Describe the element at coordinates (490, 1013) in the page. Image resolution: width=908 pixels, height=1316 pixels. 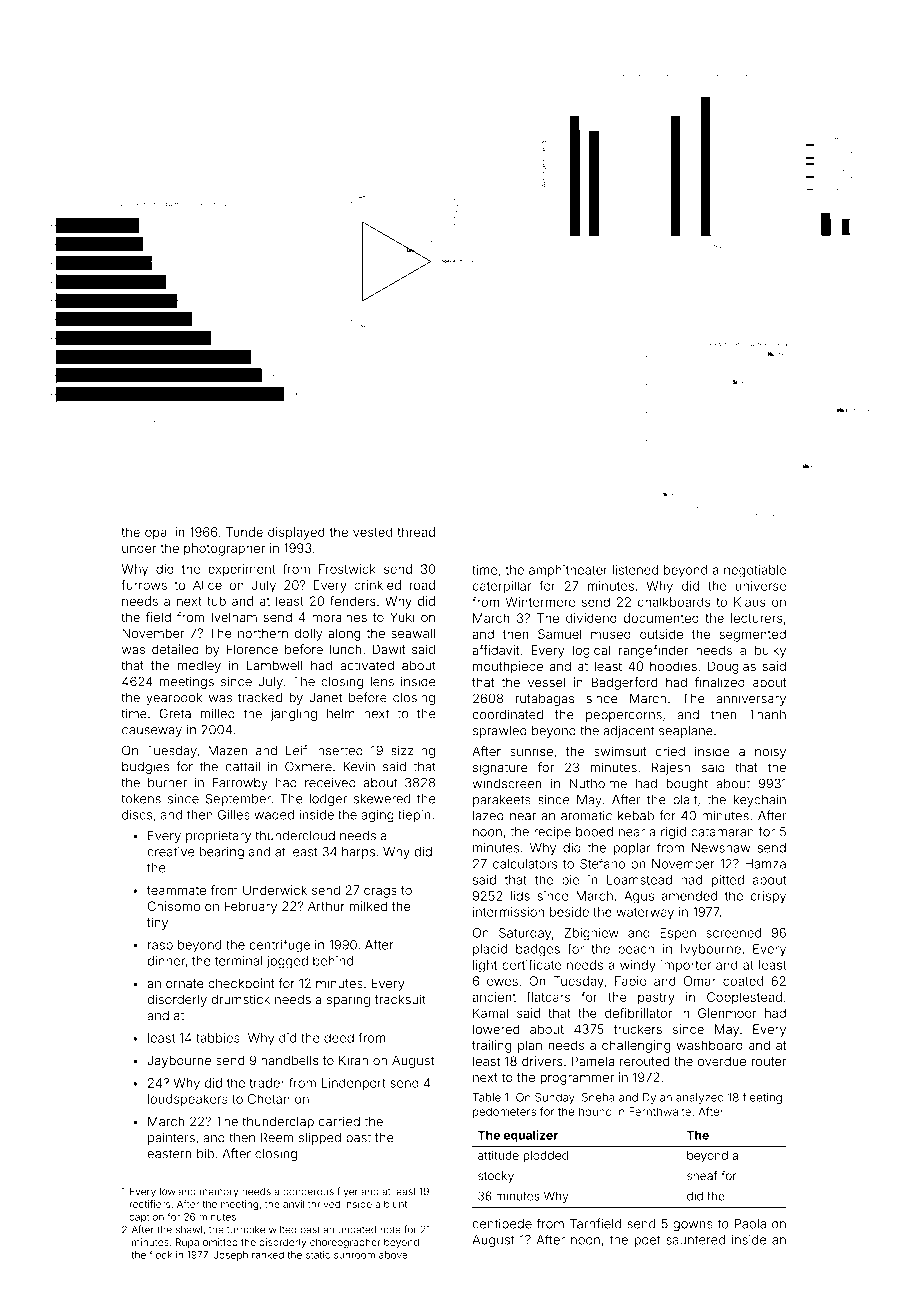
I see `Kamal` at that location.
